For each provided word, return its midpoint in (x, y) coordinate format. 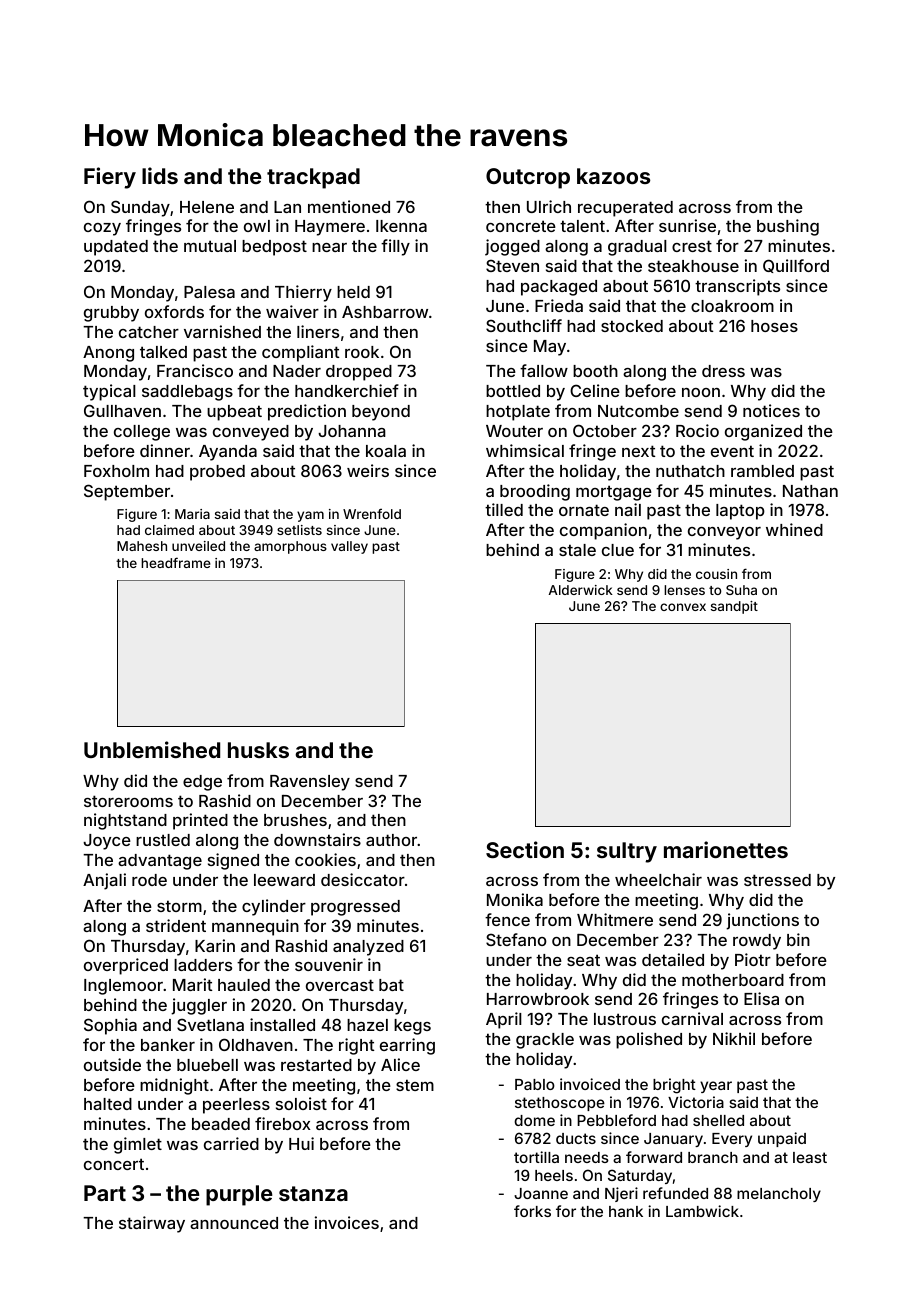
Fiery (110, 178)
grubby (111, 314)
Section (525, 849)
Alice (400, 1064)
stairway (152, 1224)
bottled (513, 391)
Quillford (796, 266)
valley (349, 547)
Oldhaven (256, 1044)
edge (202, 783)
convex (683, 607)
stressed (777, 880)
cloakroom (732, 306)
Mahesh (142, 546)
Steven (512, 265)
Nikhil (734, 1038)
